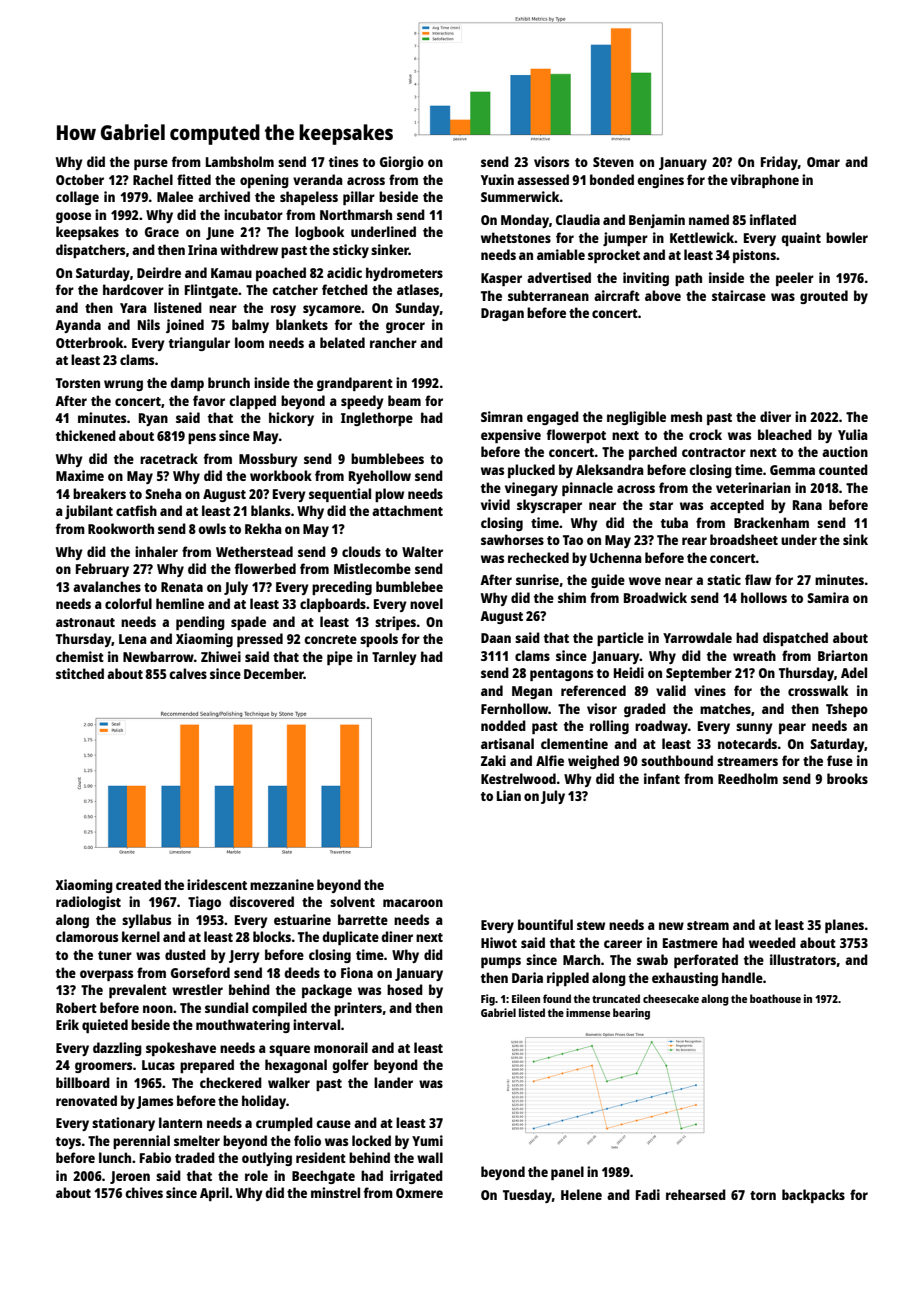  What do you see at coordinates (358, 1009) in the screenshot?
I see `printers` at bounding box center [358, 1009].
